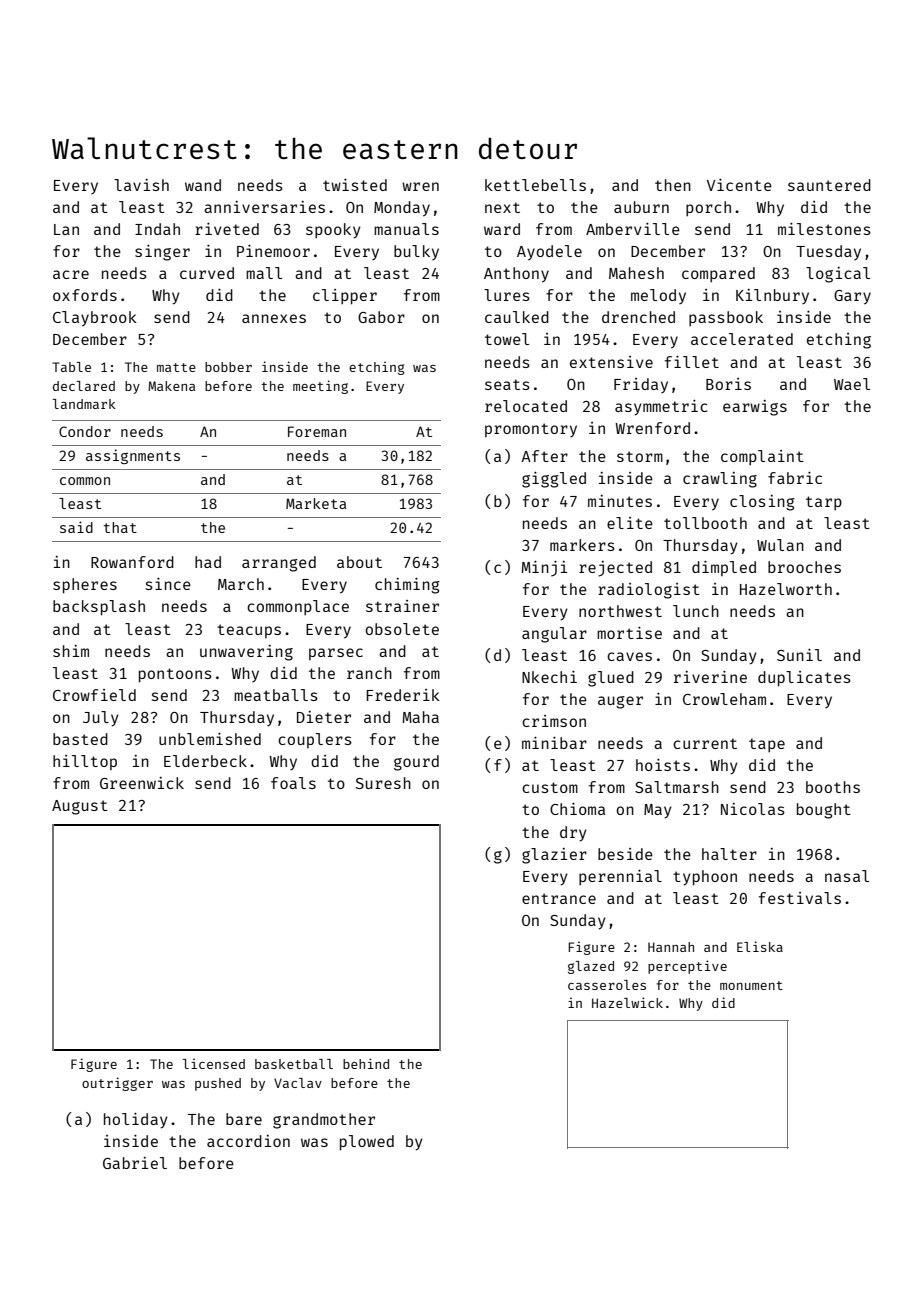 The width and height of the screenshot is (924, 1314). Describe the element at coordinates (383, 783) in the screenshot. I see `Suresh` at that location.
